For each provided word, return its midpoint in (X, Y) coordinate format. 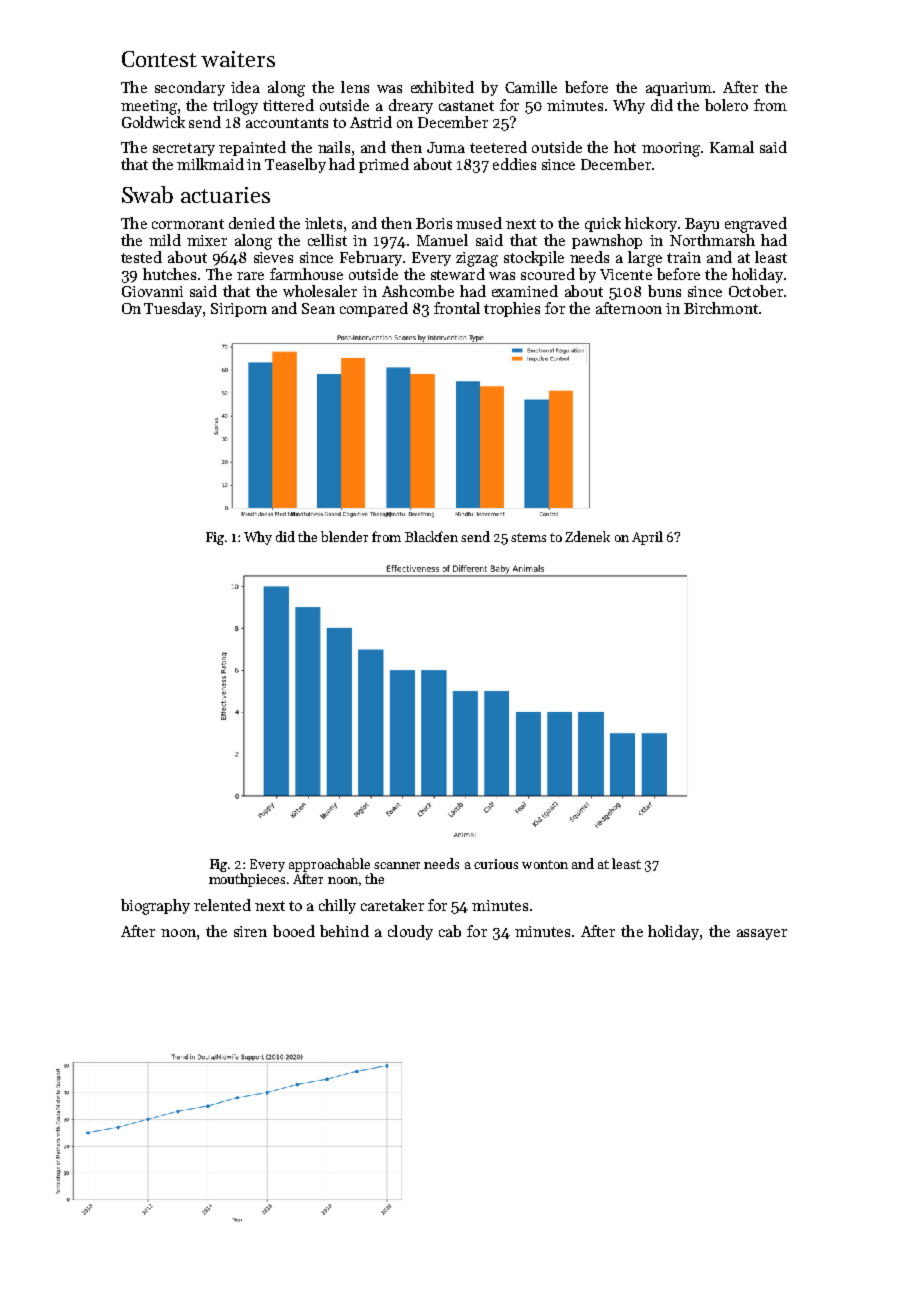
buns (664, 291)
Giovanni (152, 291)
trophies (512, 309)
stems (528, 537)
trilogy (235, 107)
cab (450, 931)
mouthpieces (247, 880)
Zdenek (587, 536)
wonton (545, 864)
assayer (762, 934)
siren (250, 931)
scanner (397, 865)
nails (334, 147)
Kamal (732, 147)
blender (344, 536)
